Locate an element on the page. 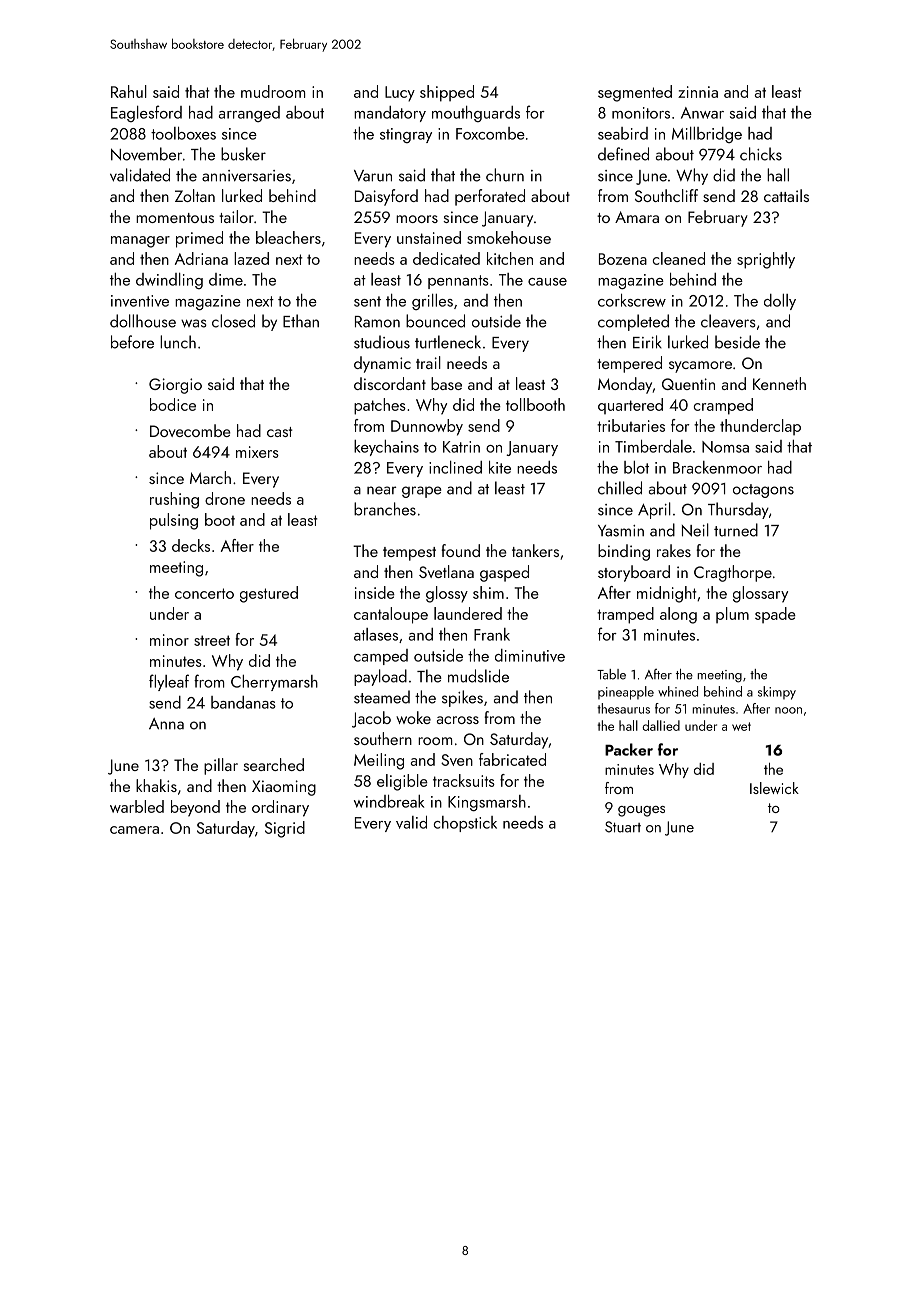 This page has height=1308, width=924. Eaglesford is located at coordinates (146, 113).
